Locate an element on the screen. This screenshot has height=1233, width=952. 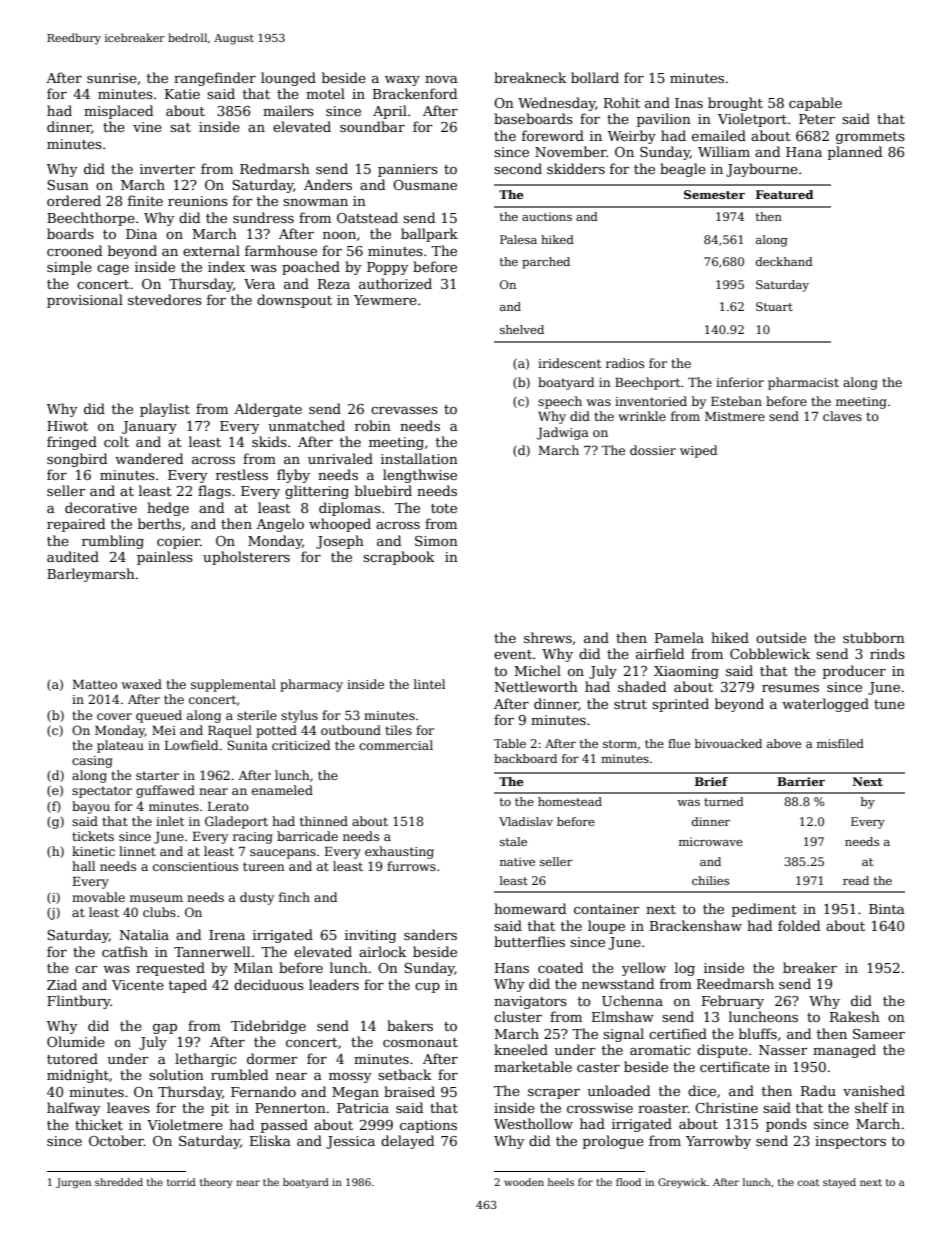
delayed is located at coordinates (407, 1142).
